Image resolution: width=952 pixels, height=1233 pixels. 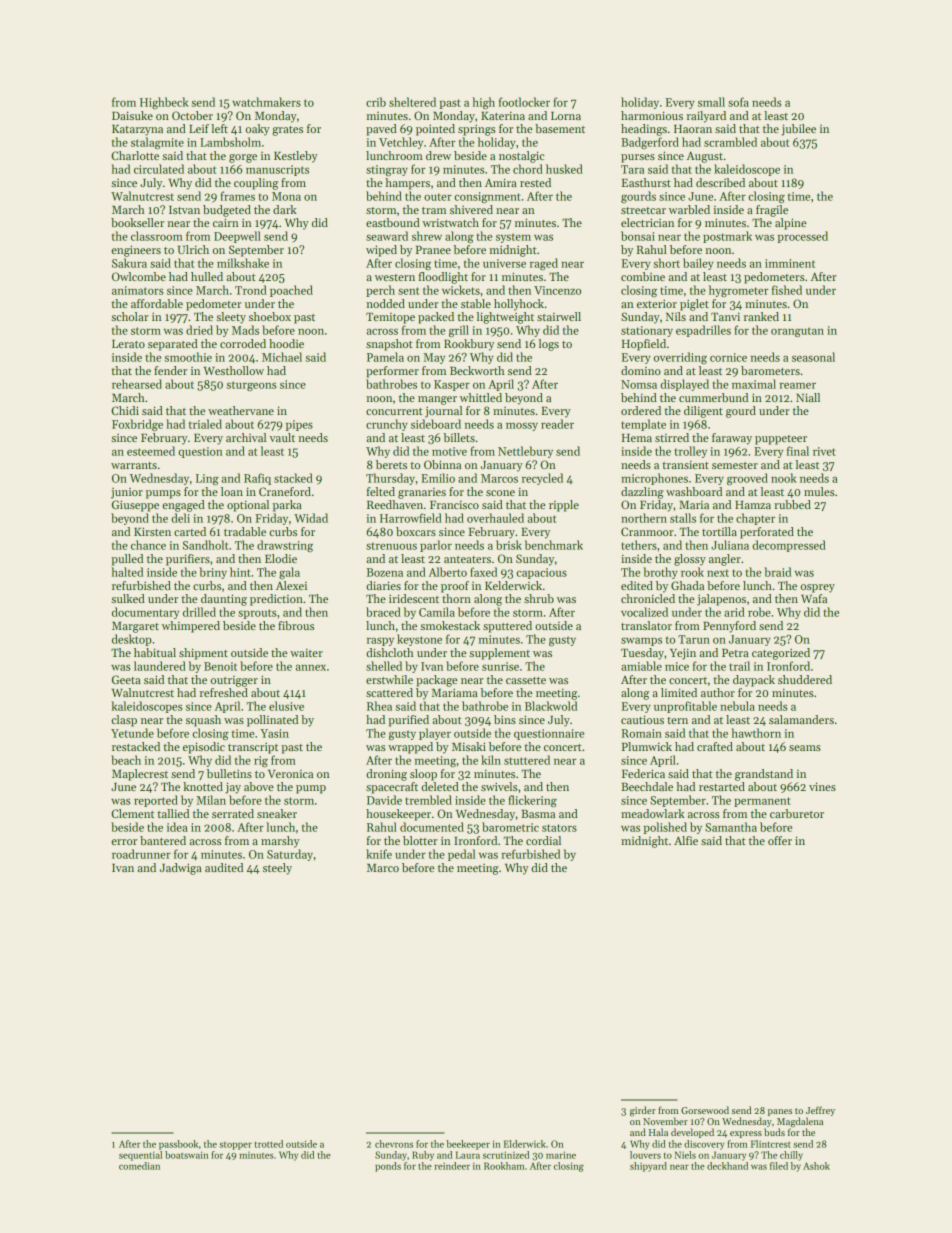 What do you see at coordinates (139, 1166) in the screenshot?
I see `comedian` at bounding box center [139, 1166].
